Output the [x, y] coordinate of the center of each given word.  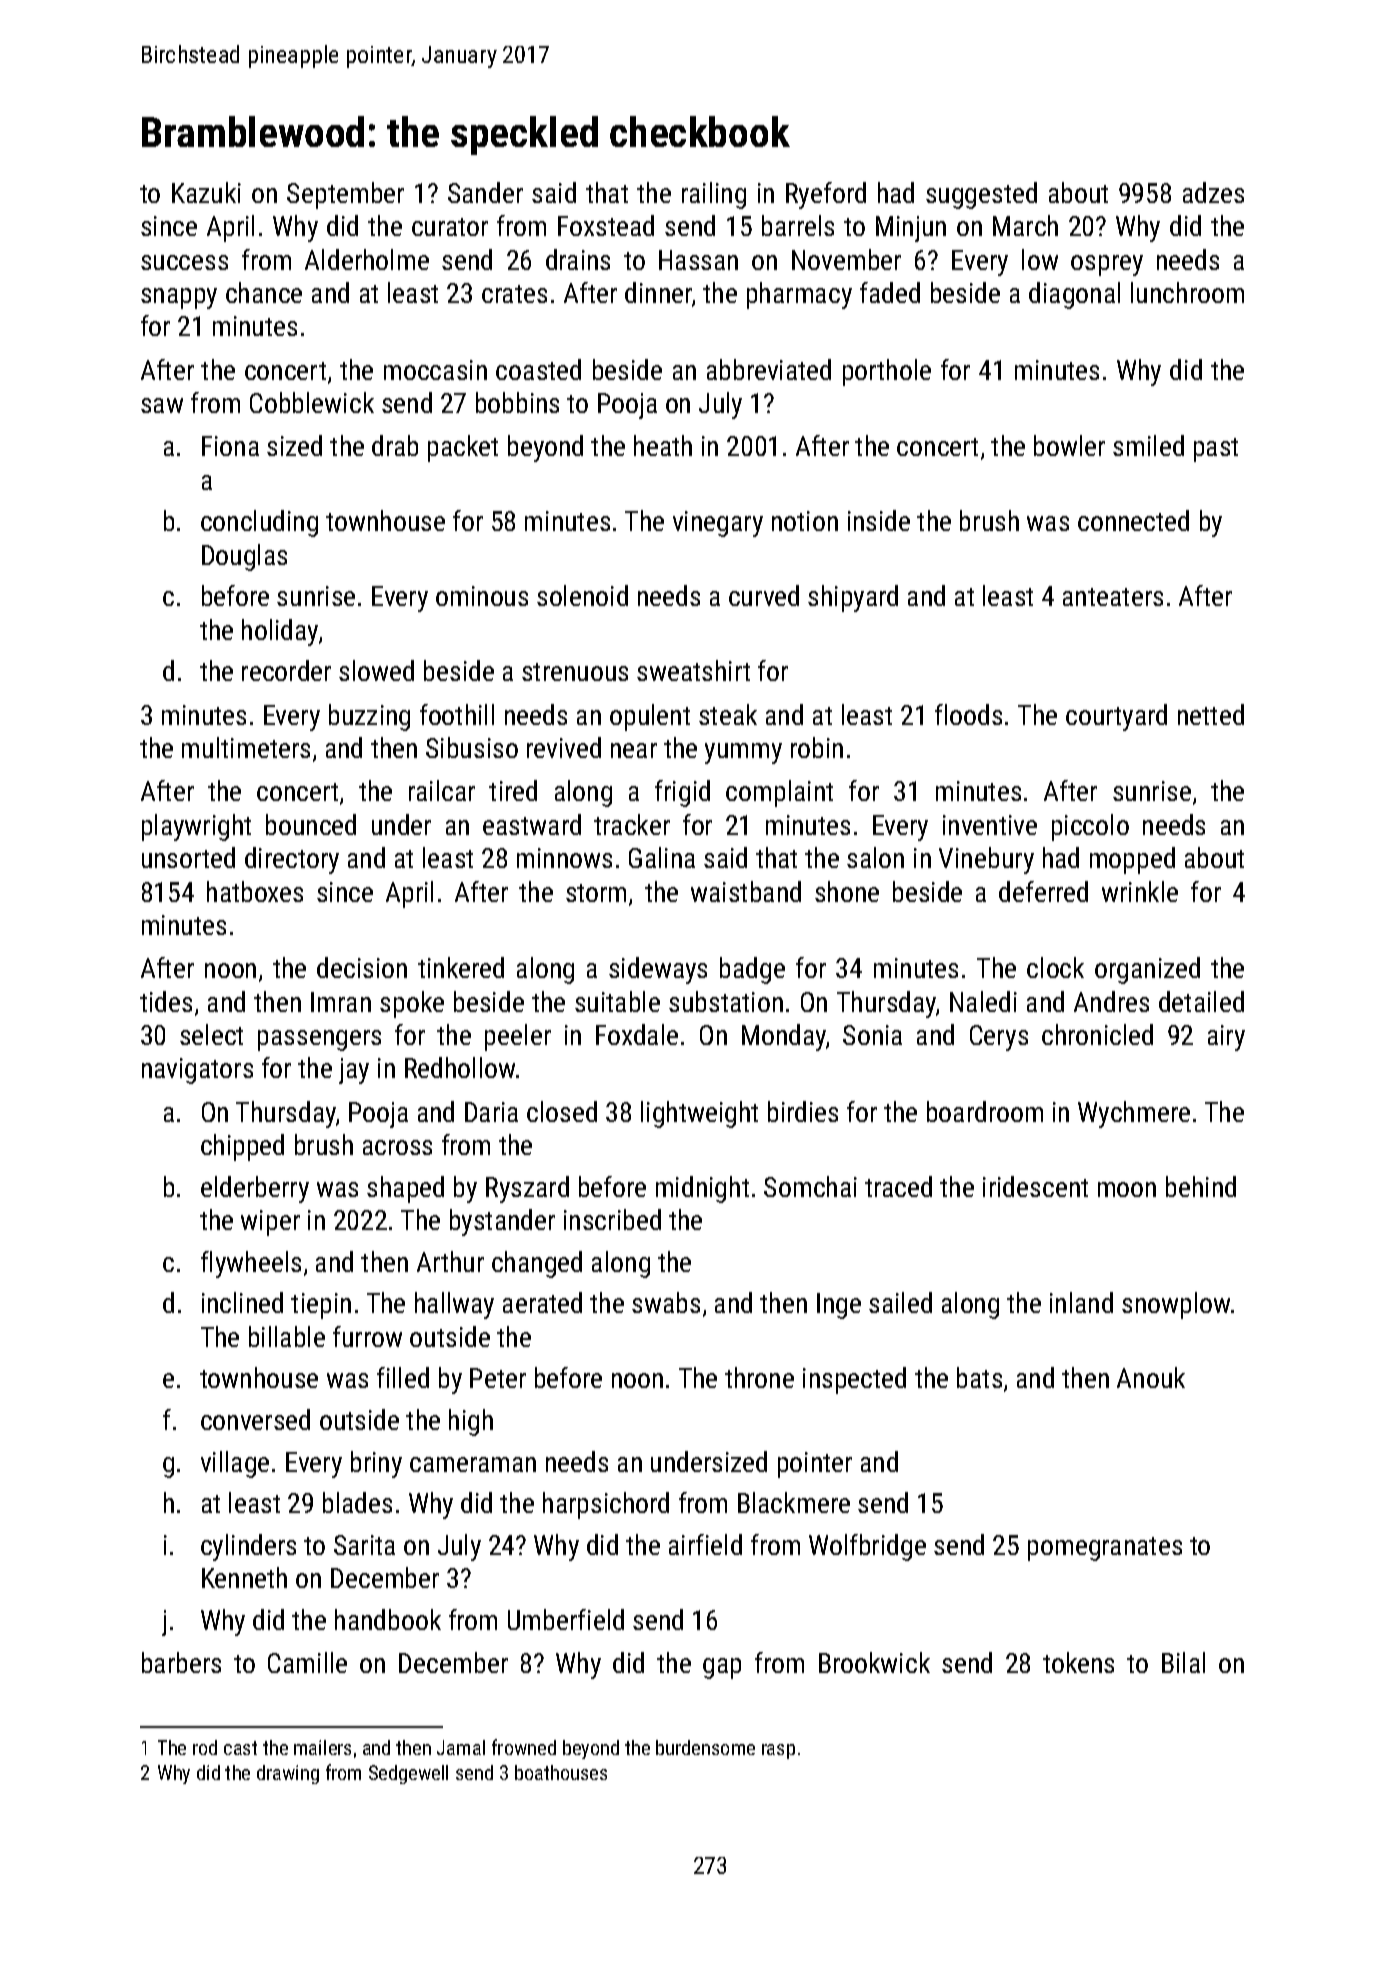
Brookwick [874, 1662]
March [1025, 225]
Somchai [810, 1186]
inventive [990, 825]
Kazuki [206, 192]
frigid [682, 793]
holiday [280, 632]
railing [714, 195]
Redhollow [460, 1067]
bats [979, 1377]
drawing [288, 1774]
